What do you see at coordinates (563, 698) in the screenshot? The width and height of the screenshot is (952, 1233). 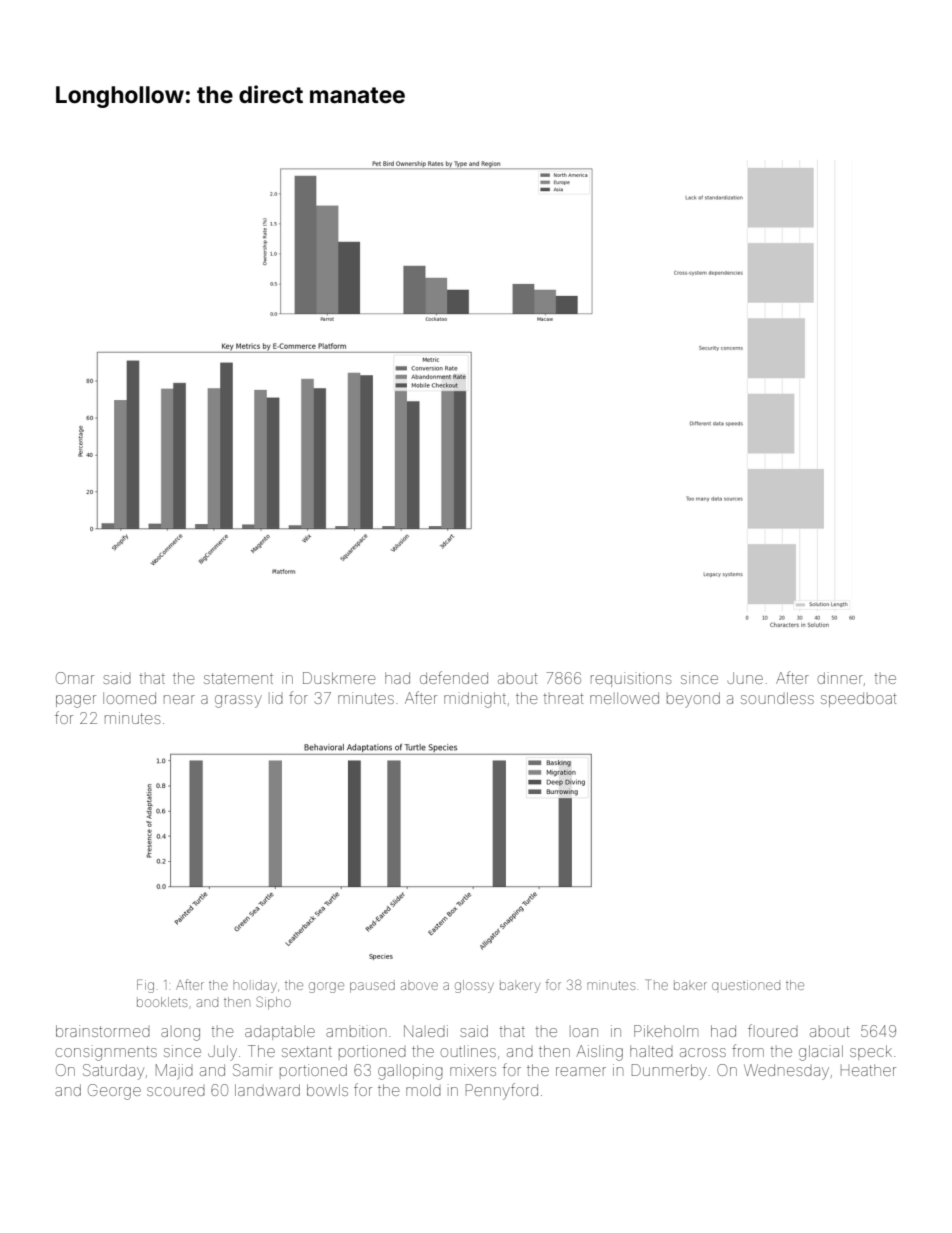 I see `threat` at bounding box center [563, 698].
